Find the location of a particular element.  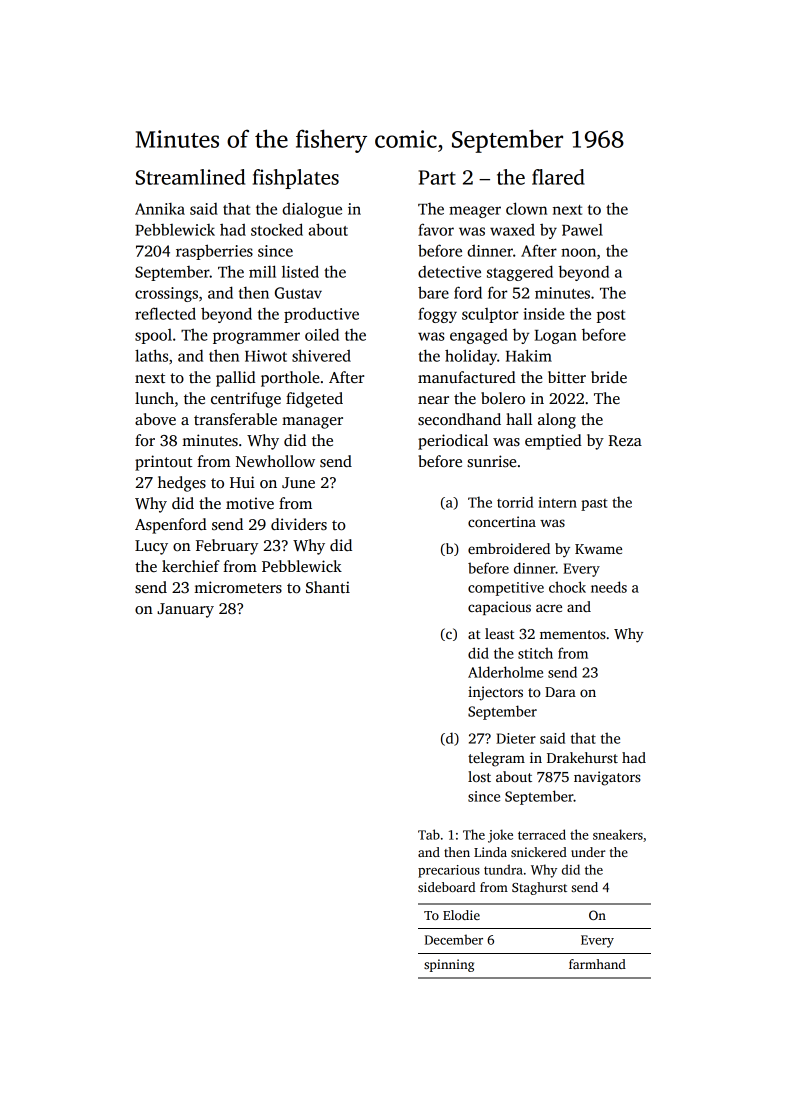

January is located at coordinates (185, 610).
